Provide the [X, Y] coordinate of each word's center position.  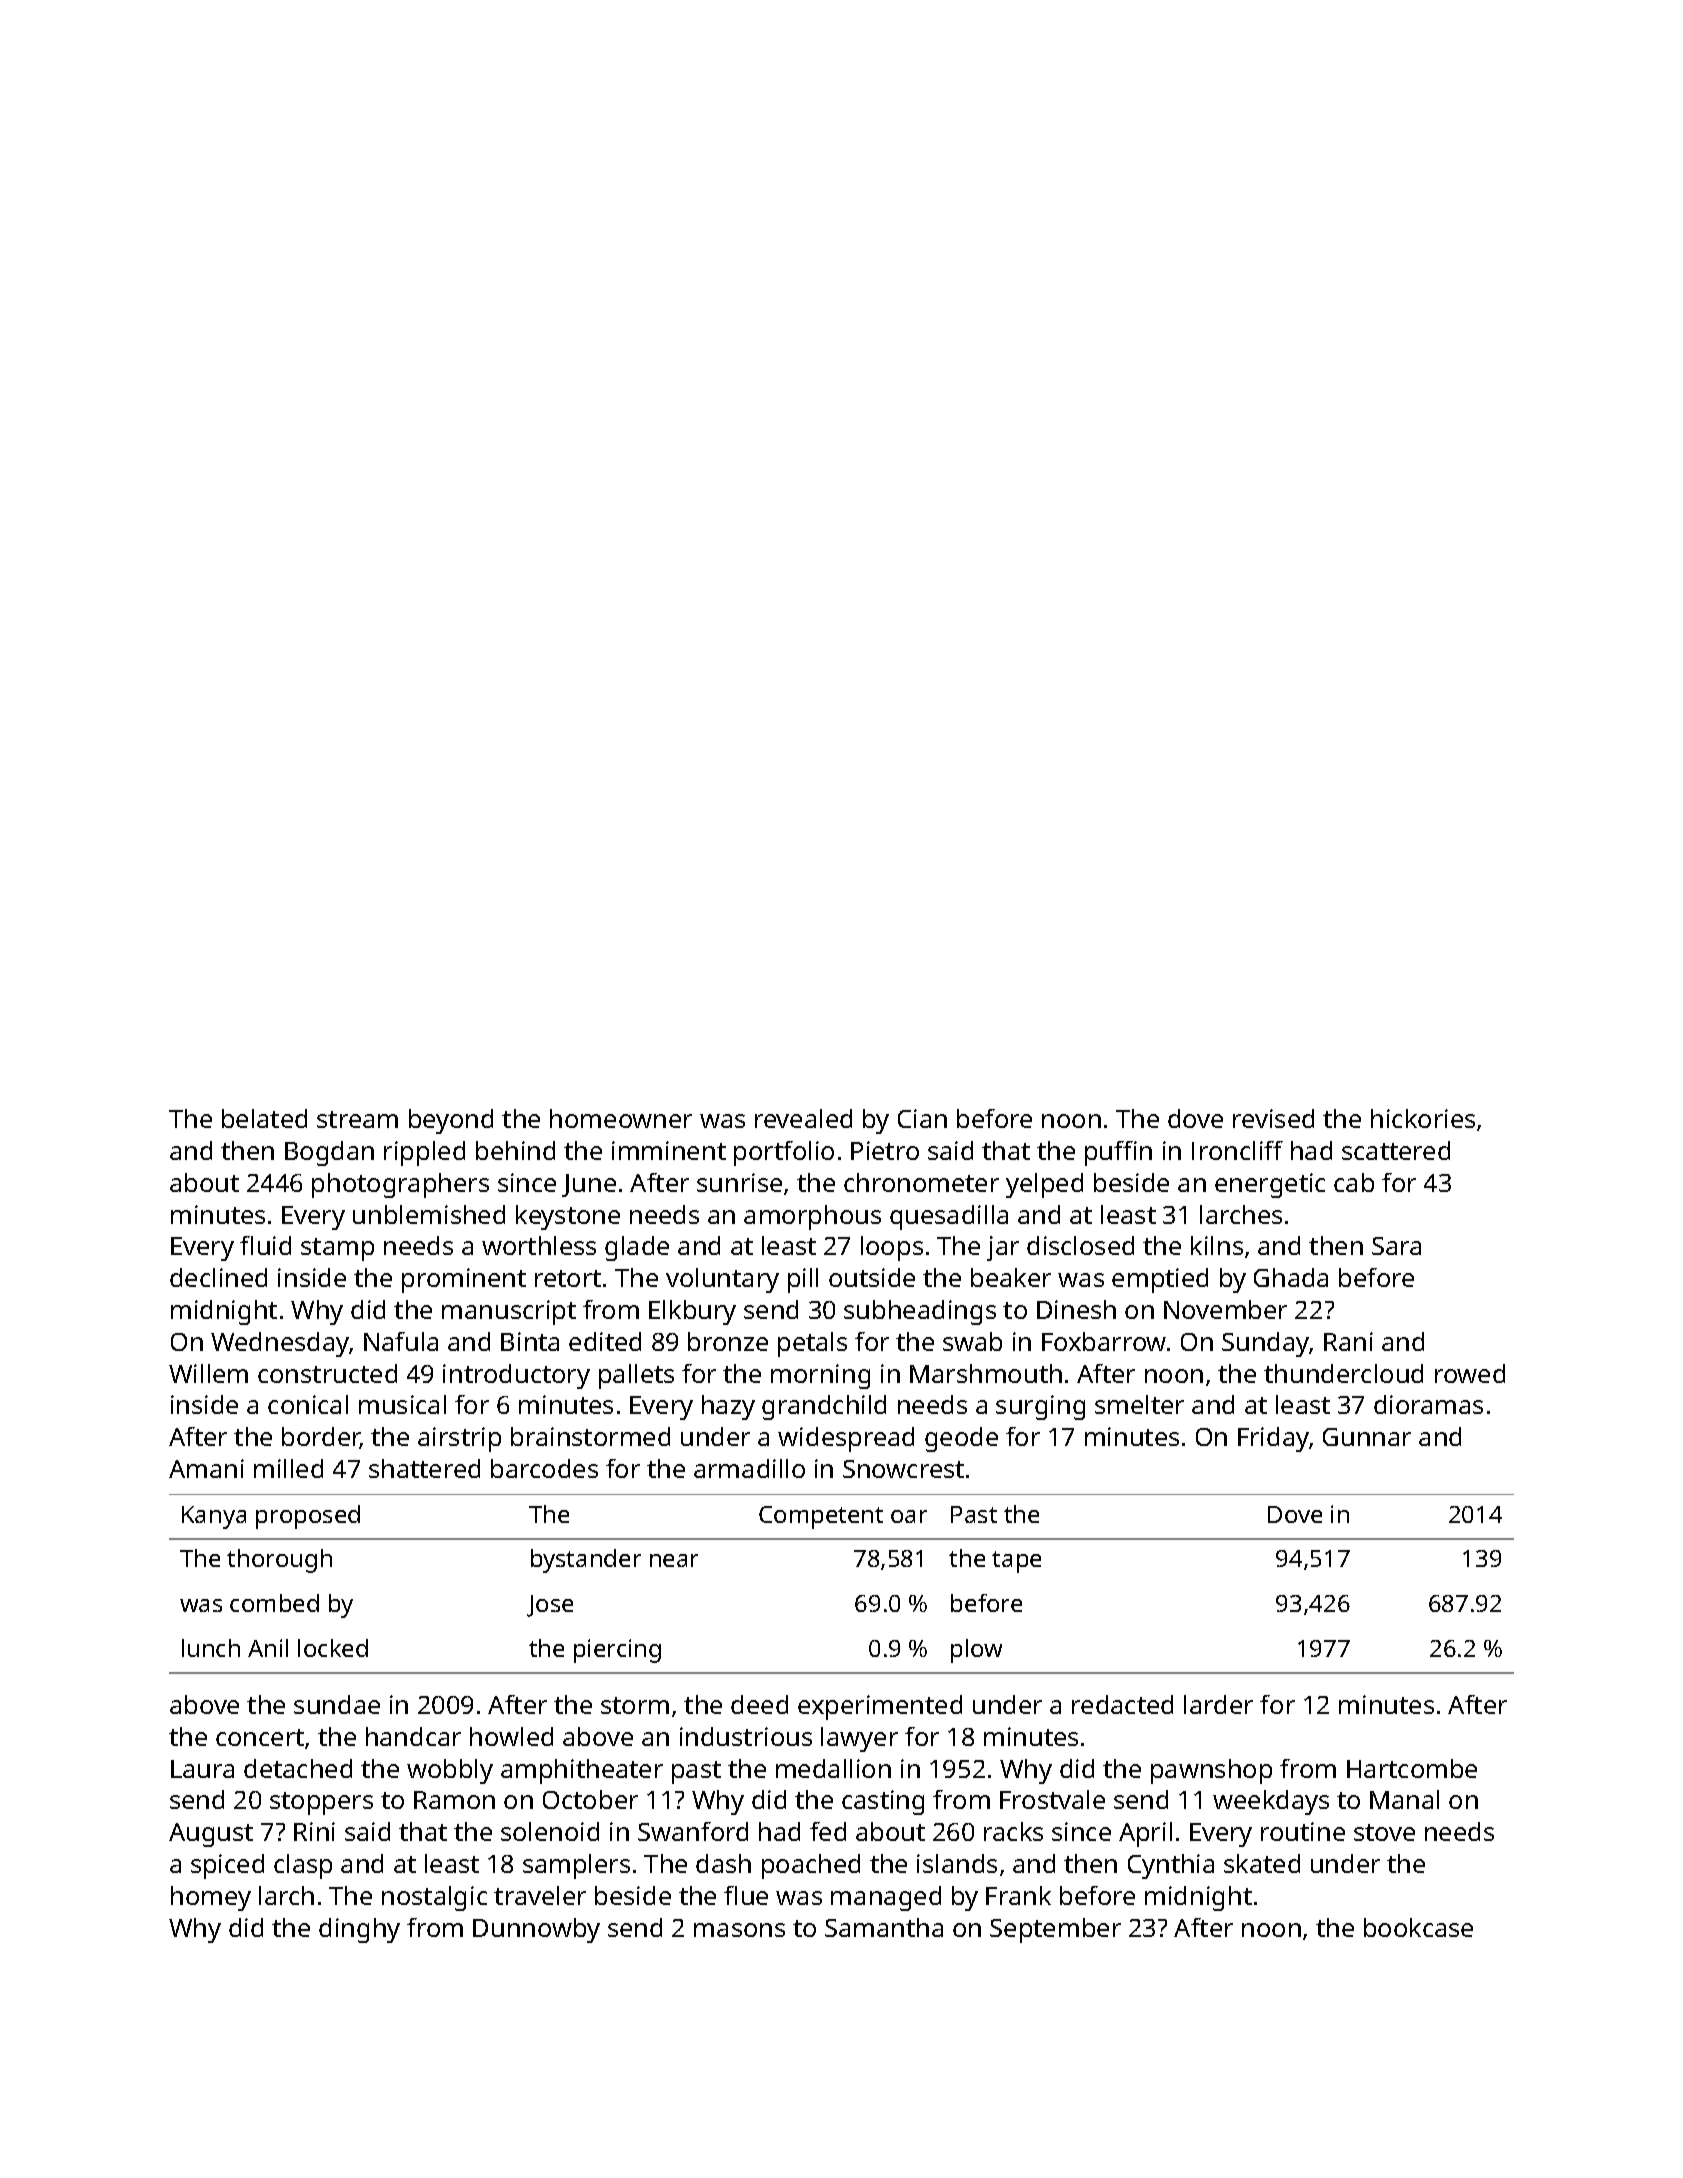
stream [357, 1119]
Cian [922, 1118]
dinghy [359, 1930]
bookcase [1418, 1927]
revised [1273, 1118]
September [1055, 1930]
